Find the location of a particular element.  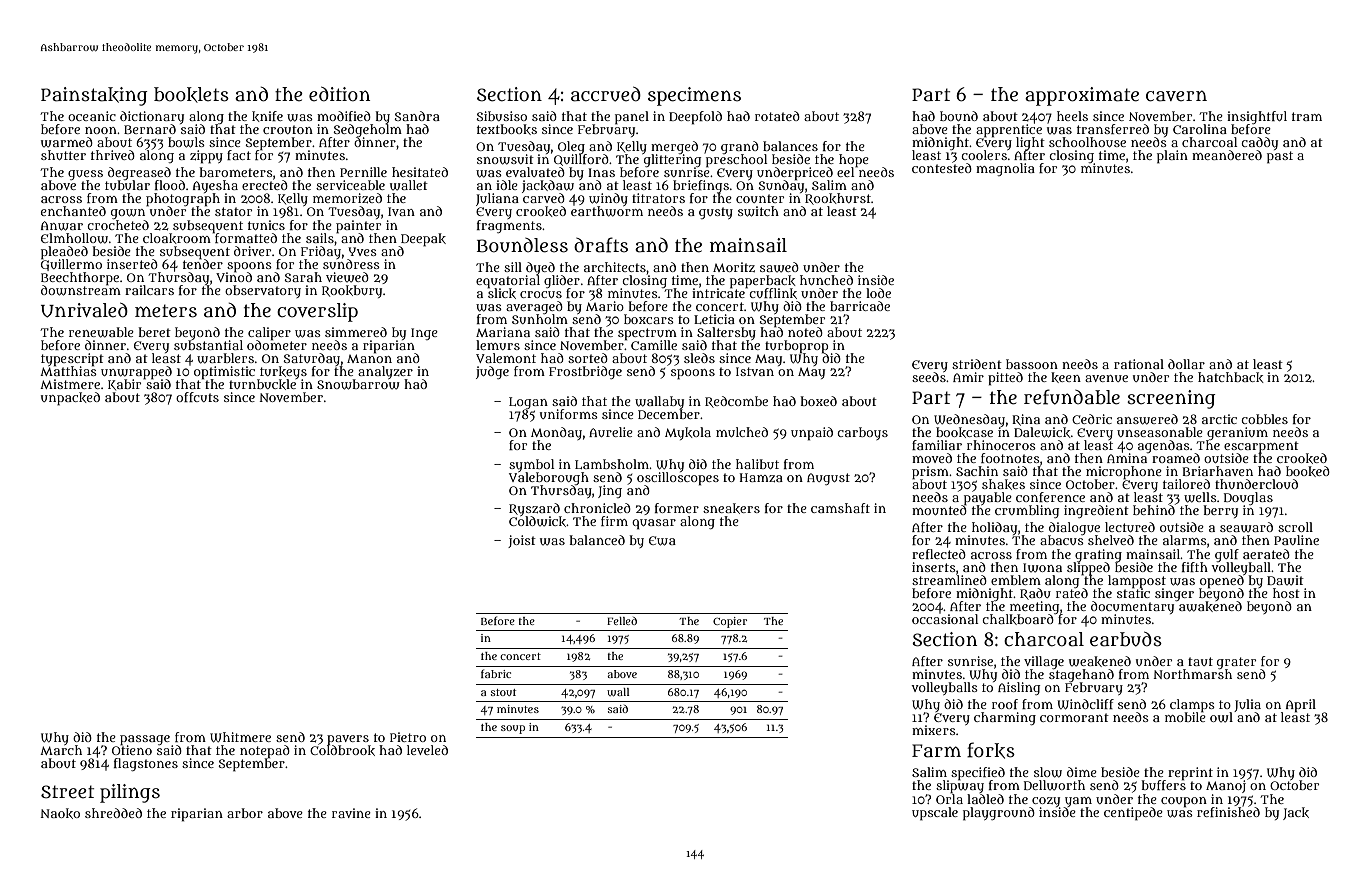

refinished is located at coordinates (1228, 811).
